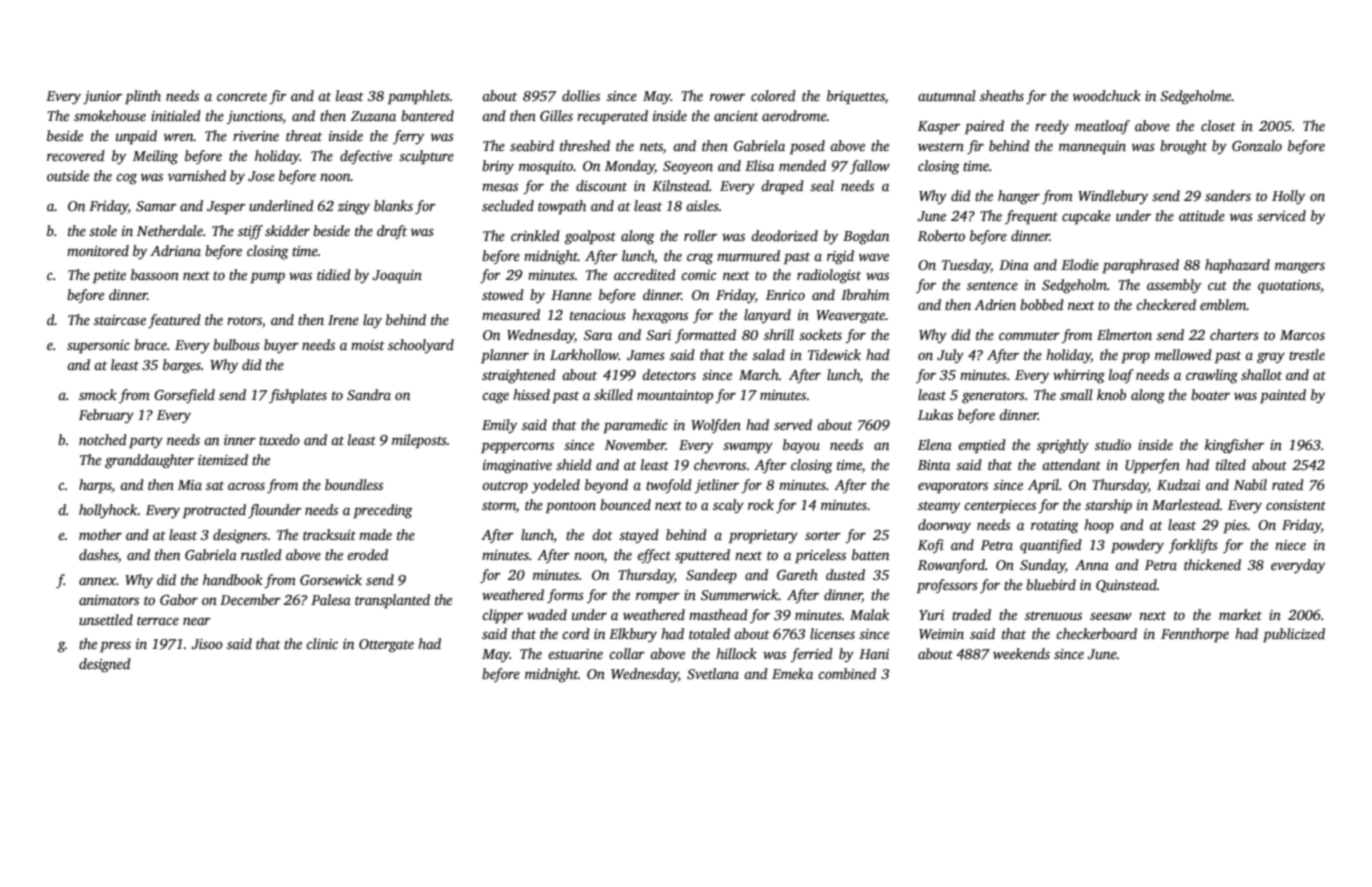 The height and width of the page is (887, 1372). I want to click on commuter, so click(1029, 335).
